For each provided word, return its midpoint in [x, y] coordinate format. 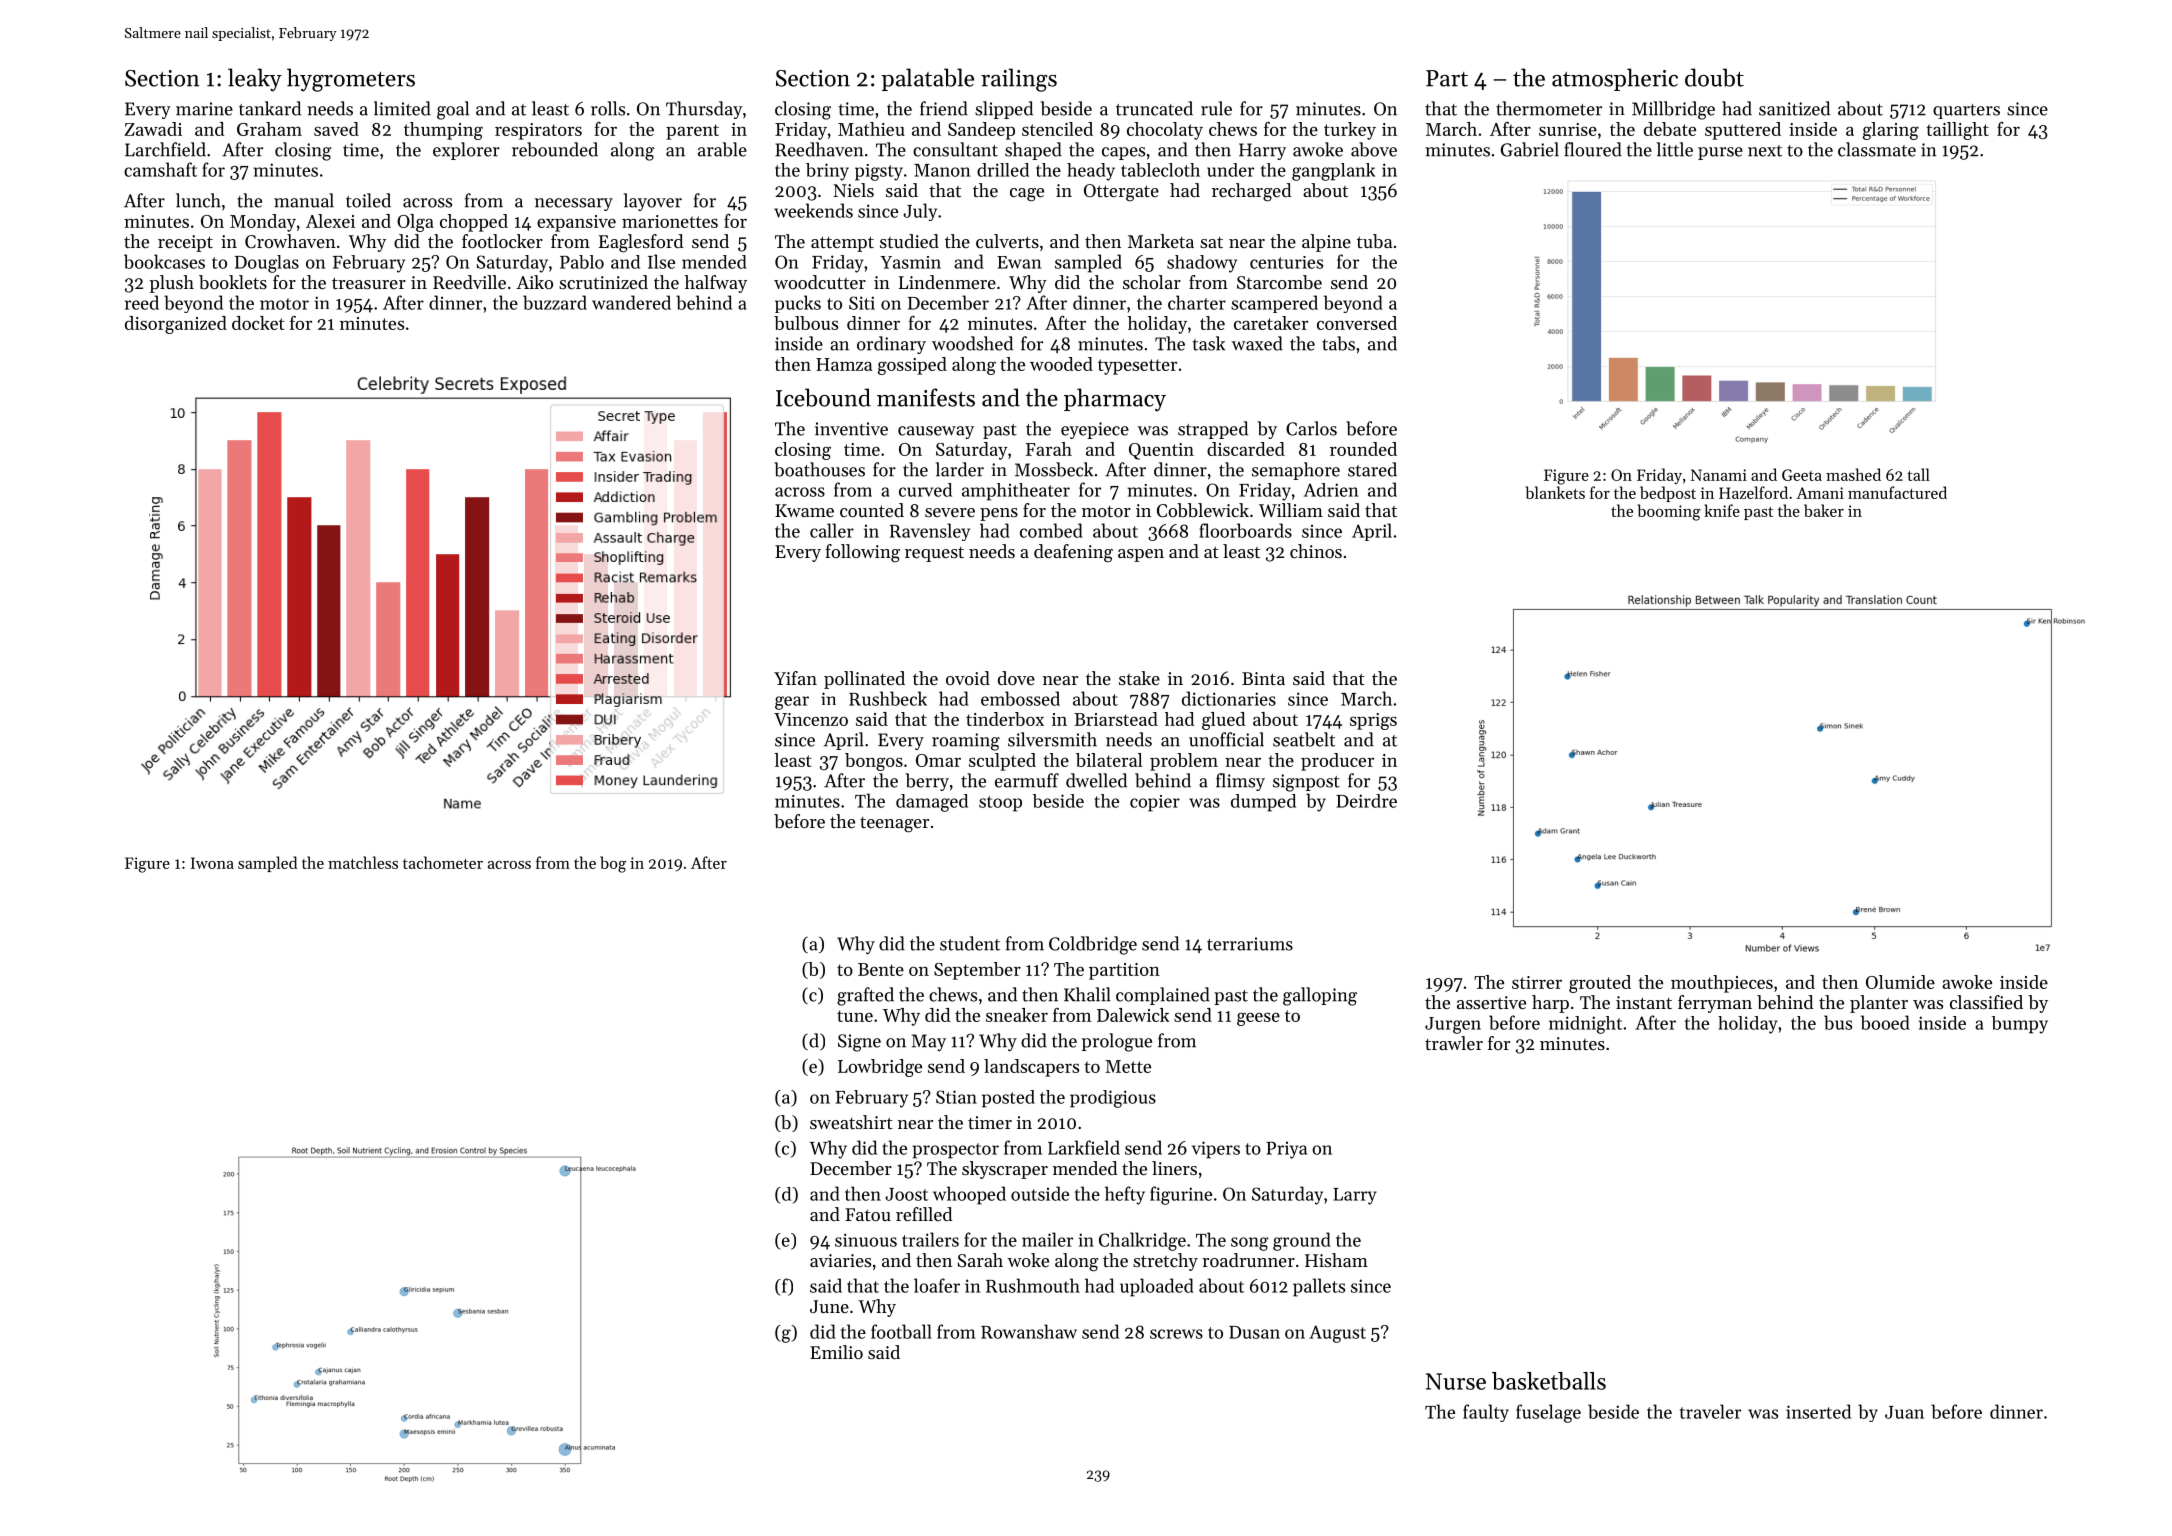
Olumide [1900, 982]
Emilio [836, 1352]
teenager [894, 825]
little [1675, 149]
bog [613, 864]
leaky [255, 80]
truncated [1154, 108]
